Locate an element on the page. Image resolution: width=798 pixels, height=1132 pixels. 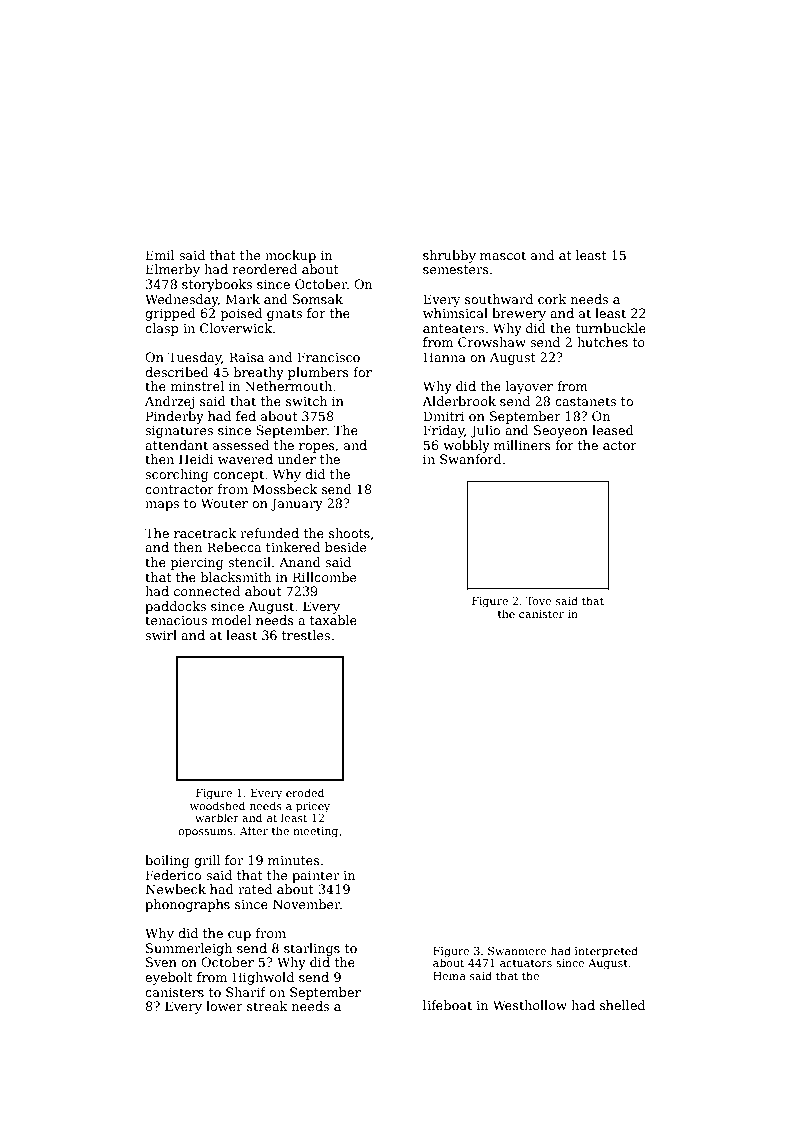
Somsak is located at coordinates (318, 299).
